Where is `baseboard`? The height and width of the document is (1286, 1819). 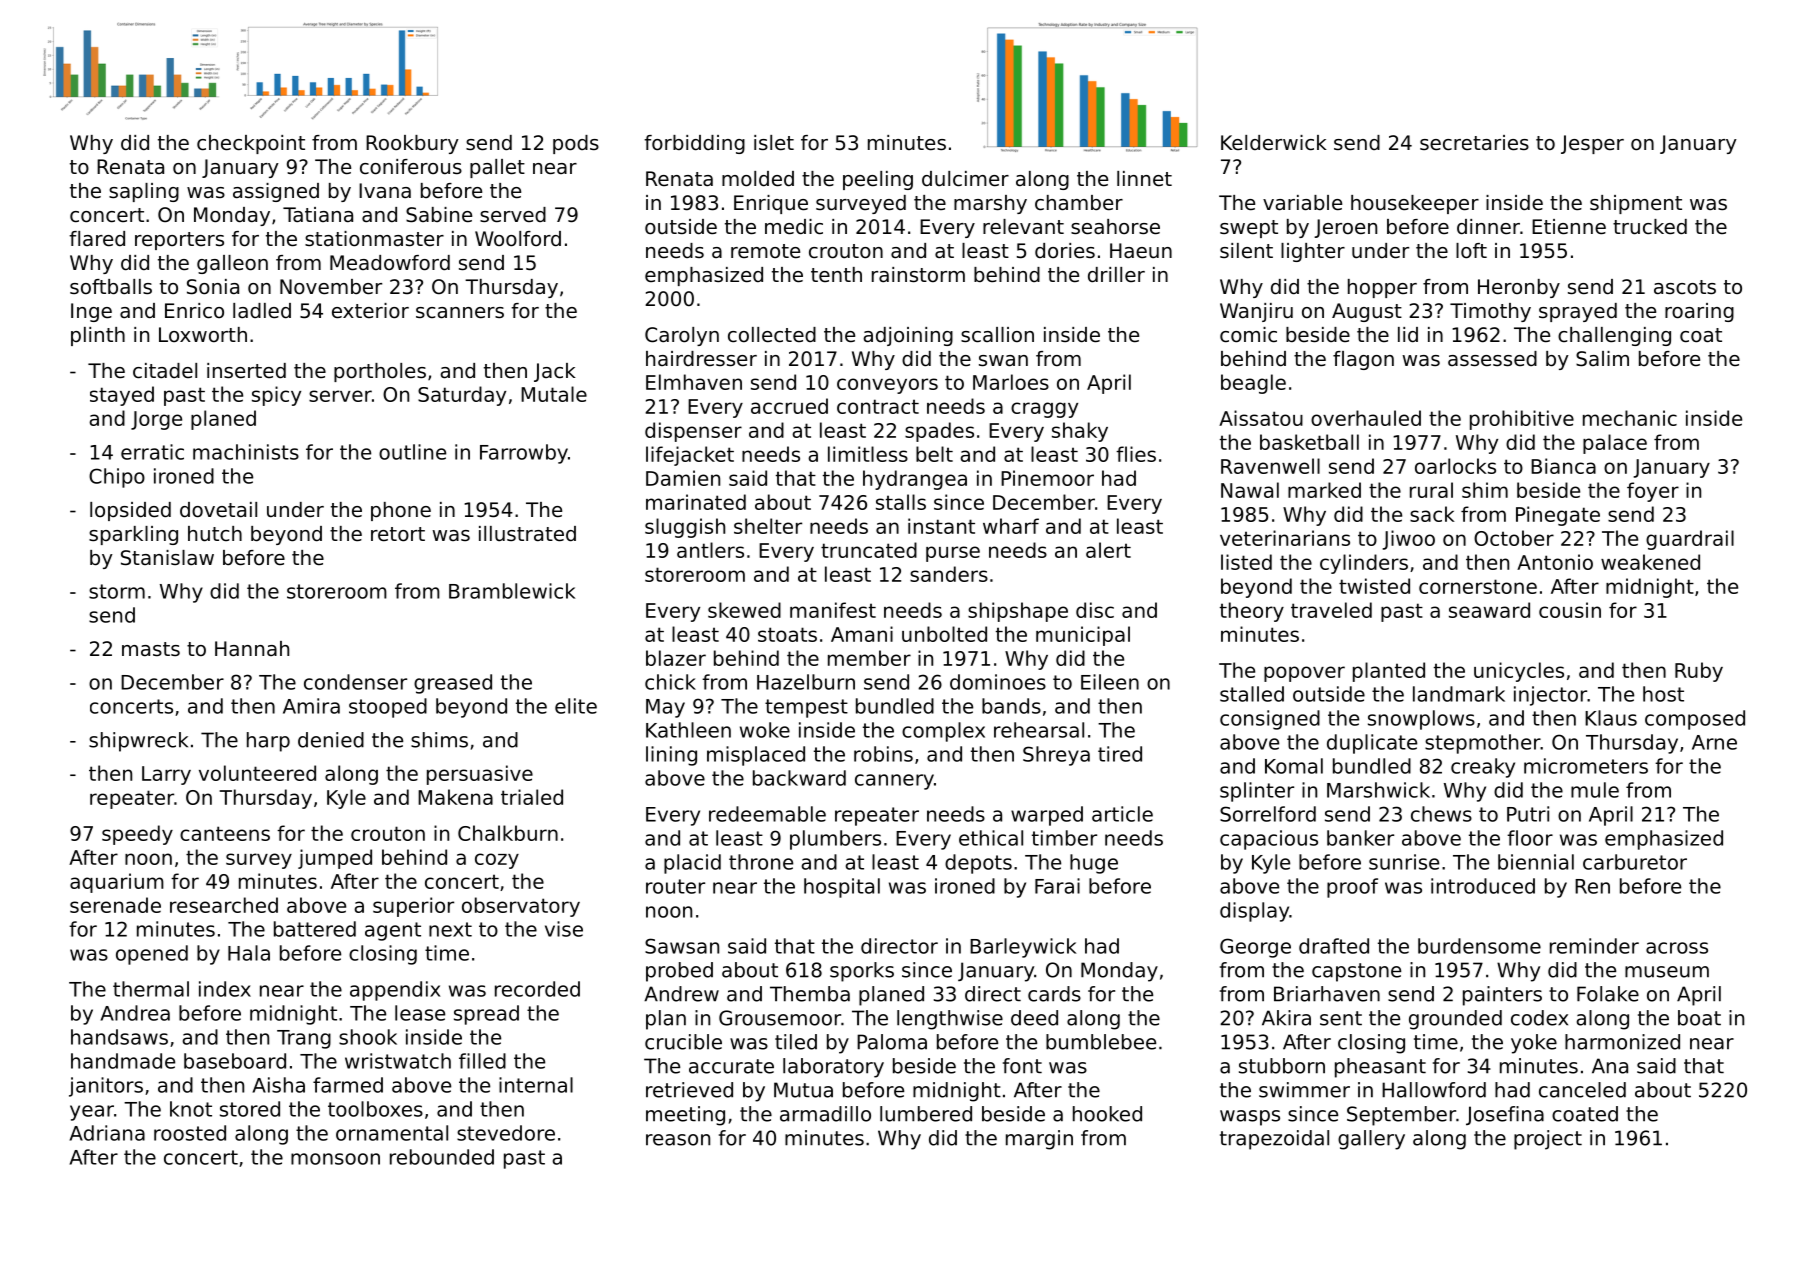
baseboard is located at coordinates (235, 1061).
